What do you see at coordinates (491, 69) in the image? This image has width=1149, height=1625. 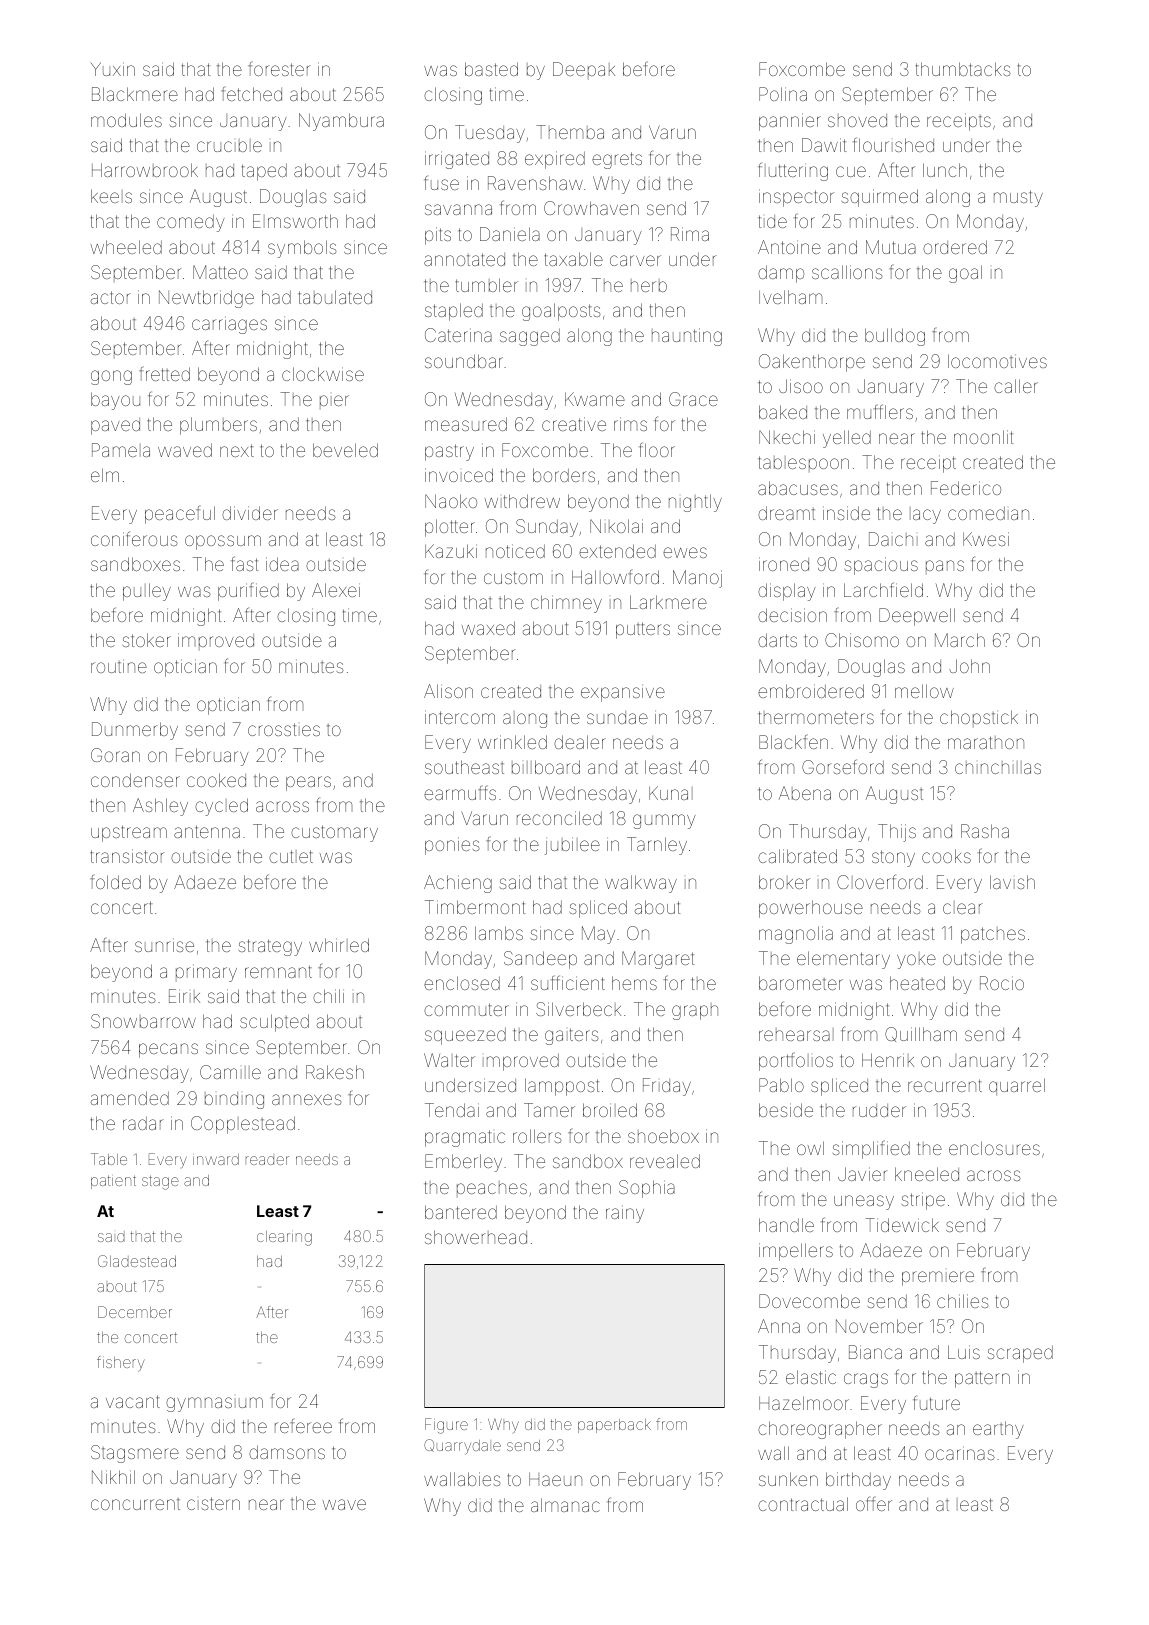 I see `basted` at bounding box center [491, 69].
